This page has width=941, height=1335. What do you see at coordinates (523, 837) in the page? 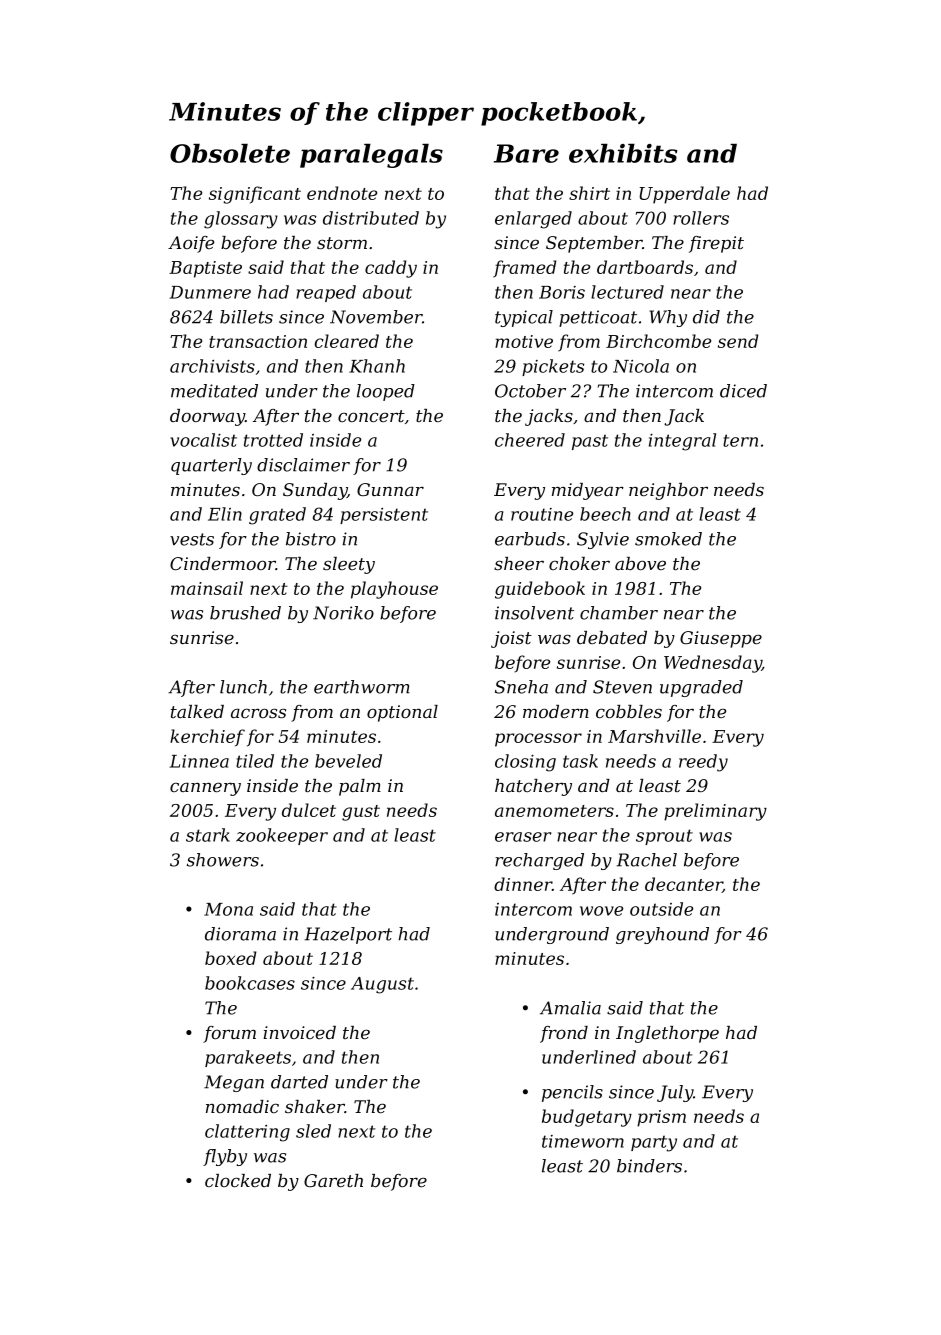
I see `eraser` at bounding box center [523, 837].
